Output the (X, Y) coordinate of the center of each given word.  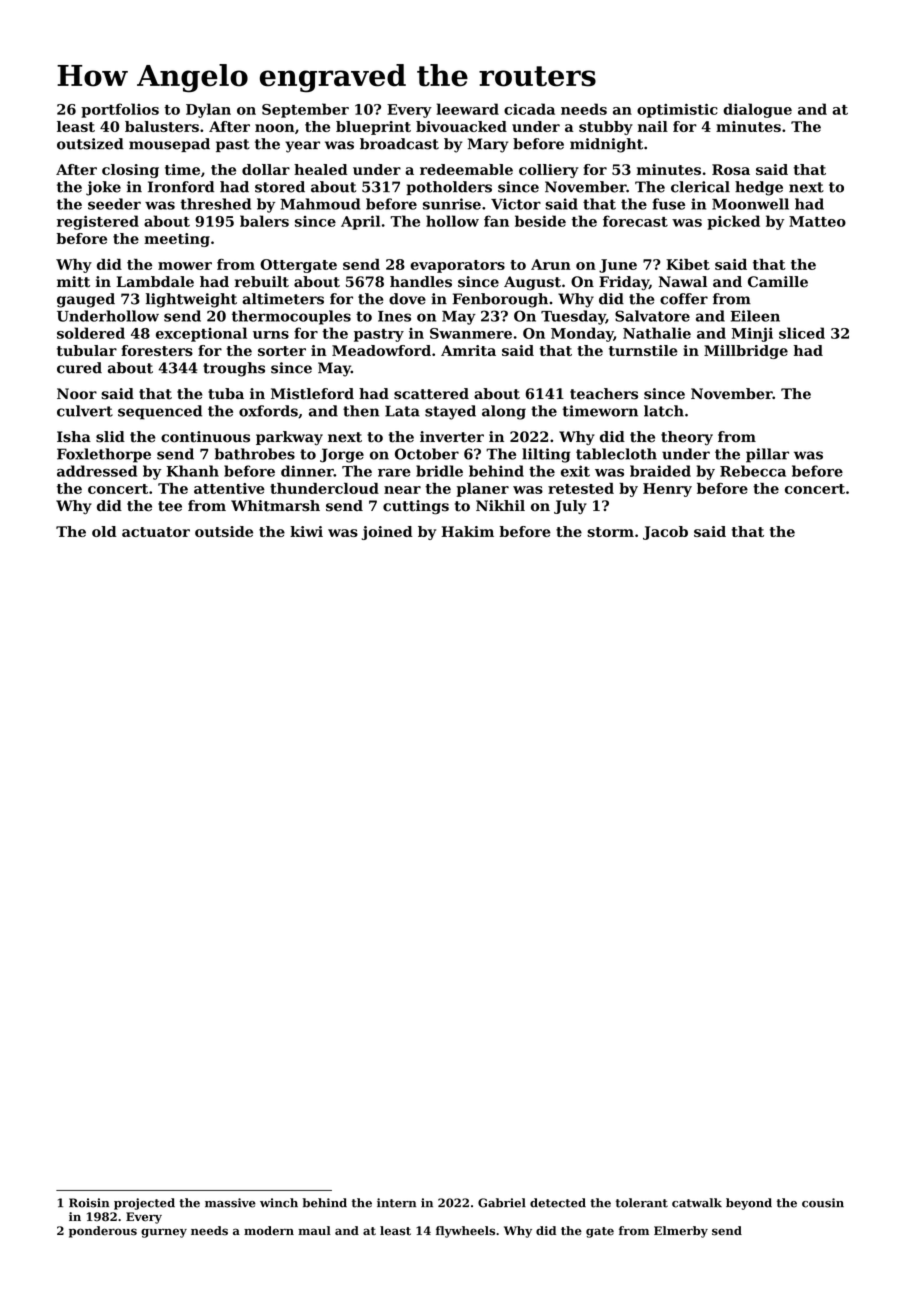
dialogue (757, 110)
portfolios (120, 110)
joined (387, 533)
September (305, 110)
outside (224, 531)
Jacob (665, 533)
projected (144, 1204)
